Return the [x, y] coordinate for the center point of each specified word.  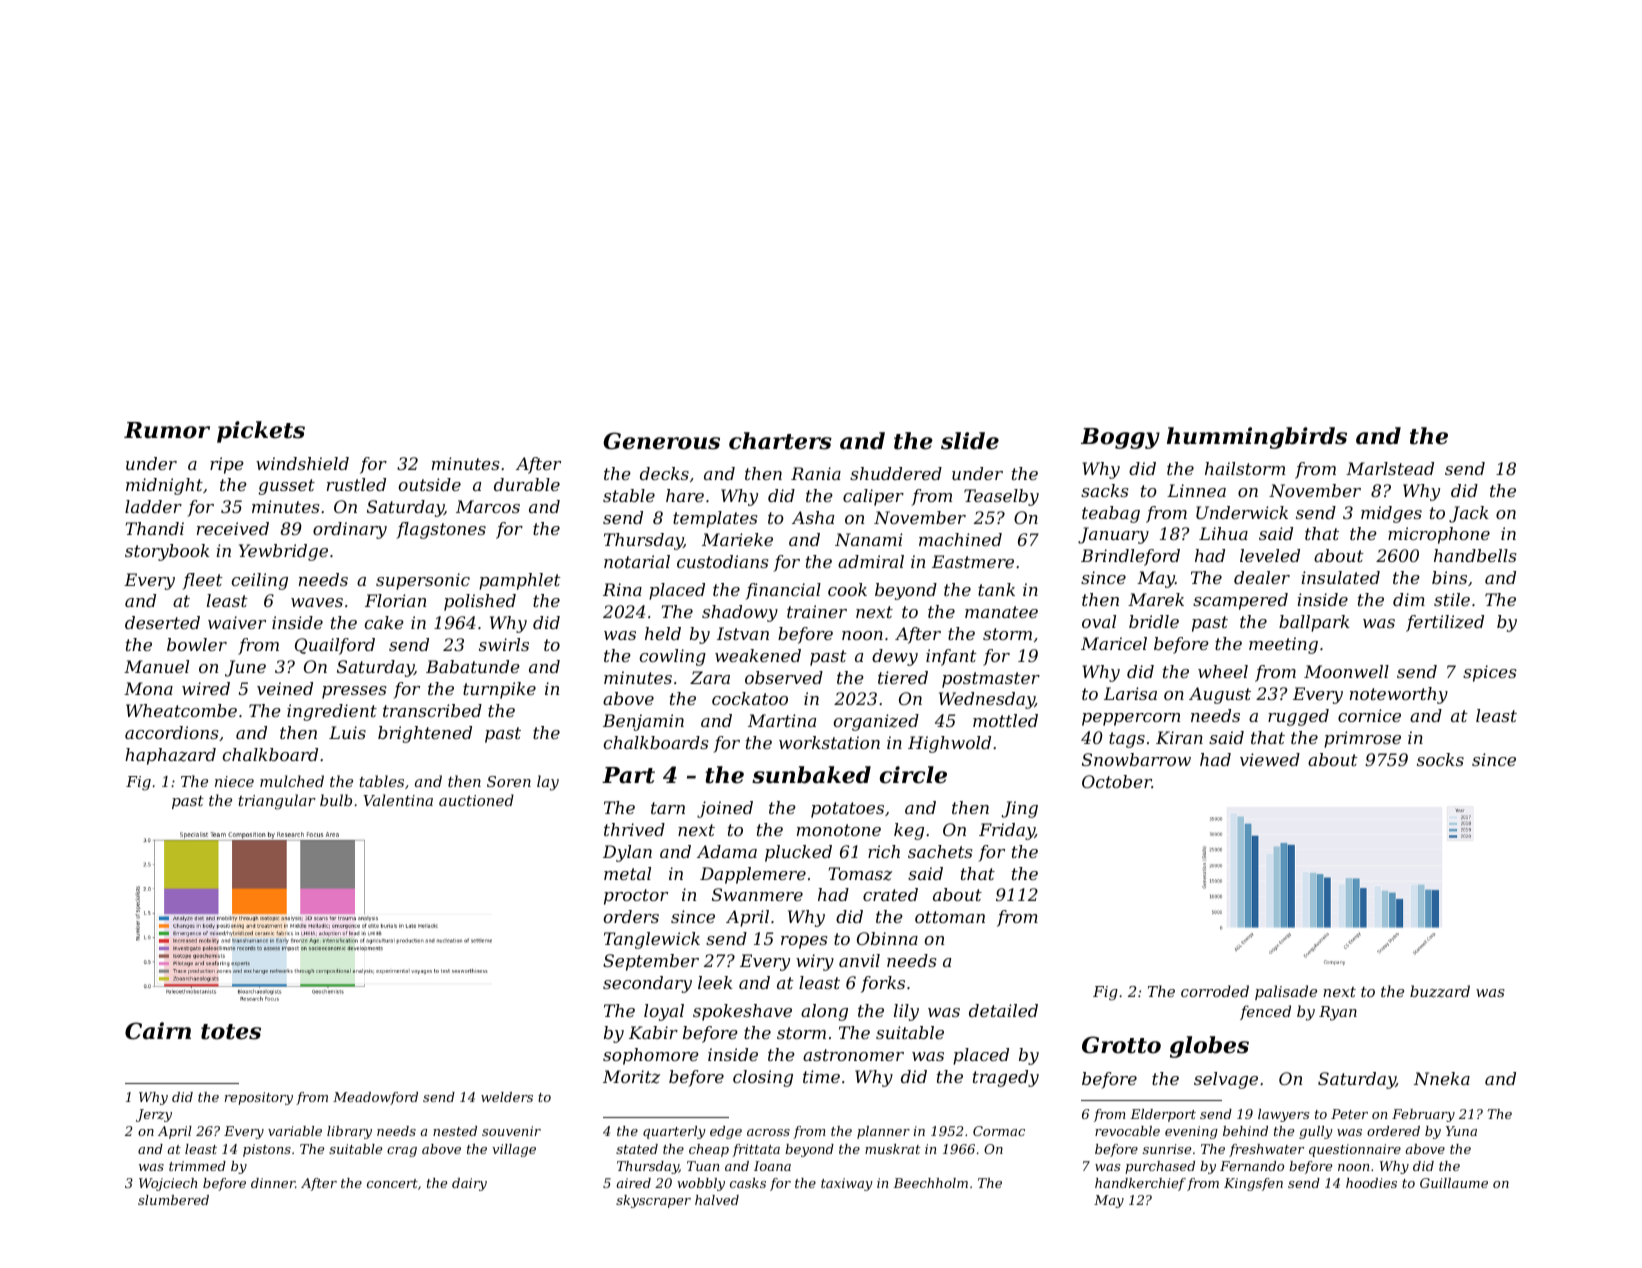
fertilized [1445, 623]
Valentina [398, 800]
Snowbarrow [1136, 759]
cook [847, 589]
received [233, 528]
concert [392, 1183]
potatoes [847, 810]
